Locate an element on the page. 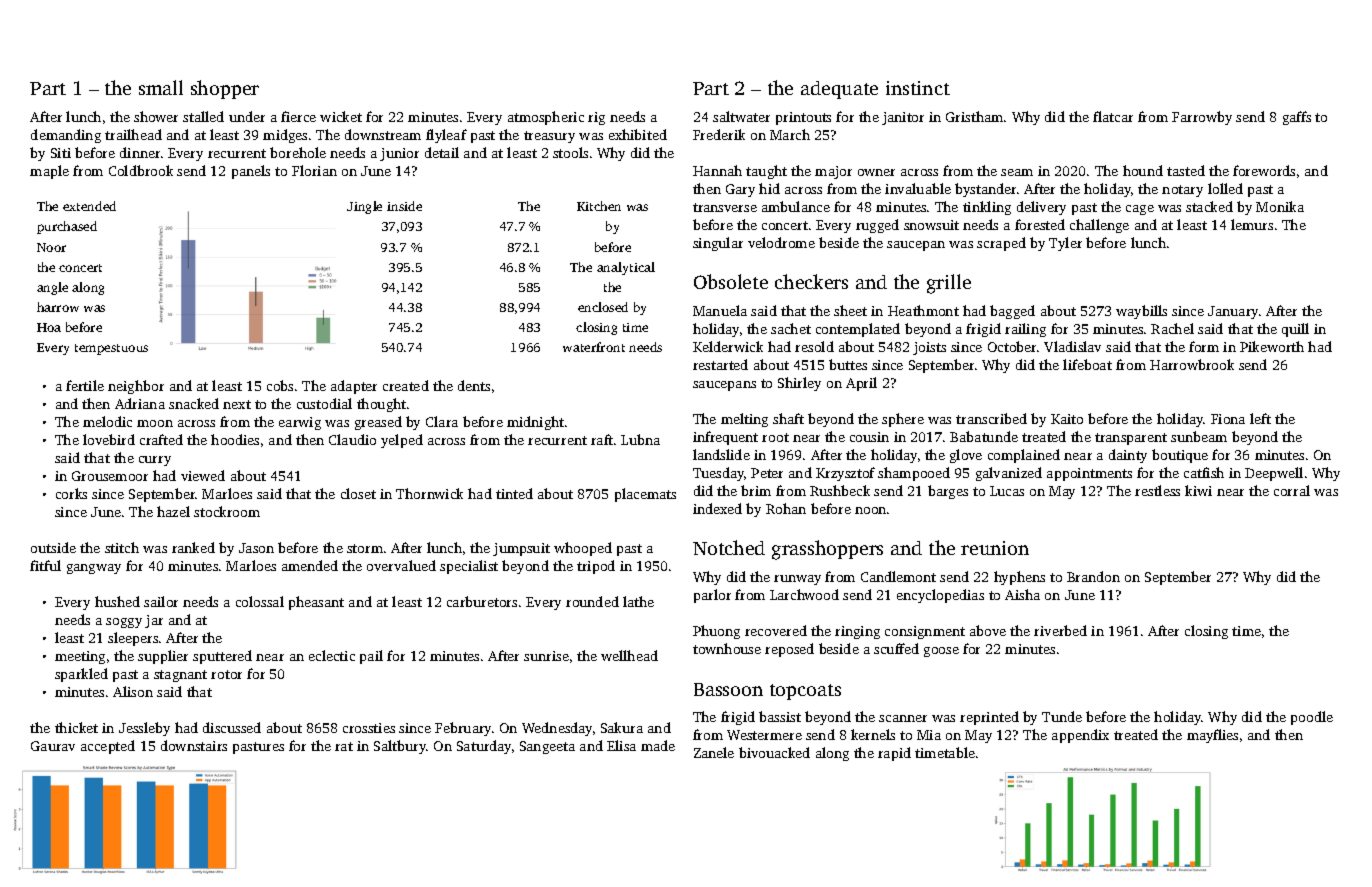 Image resolution: width=1372 pixels, height=887 pixels. velodrome is located at coordinates (781, 242).
